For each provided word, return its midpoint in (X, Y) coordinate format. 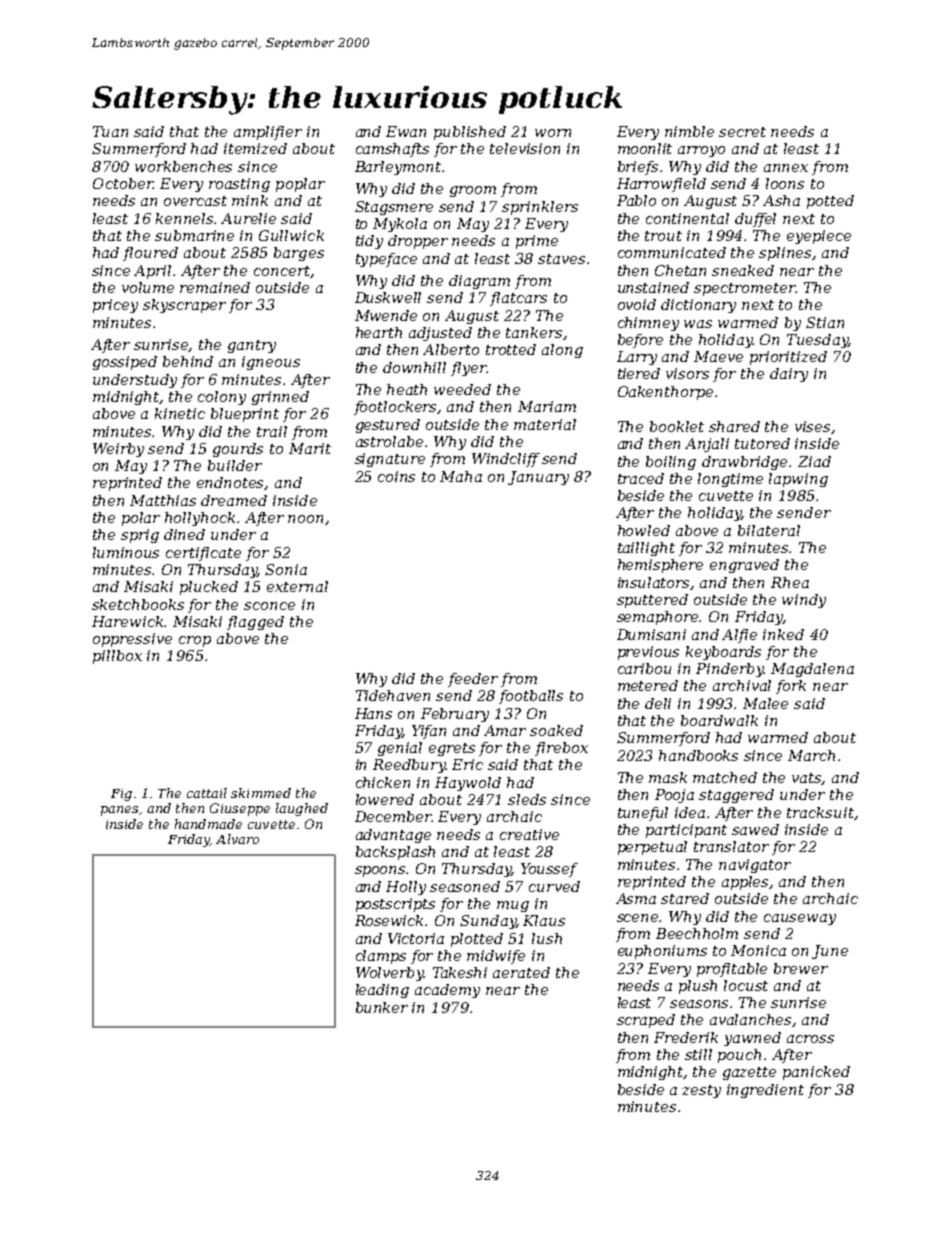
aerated (521, 972)
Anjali (707, 445)
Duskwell (388, 297)
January (538, 478)
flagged (255, 623)
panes (119, 811)
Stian (825, 322)
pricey (115, 306)
